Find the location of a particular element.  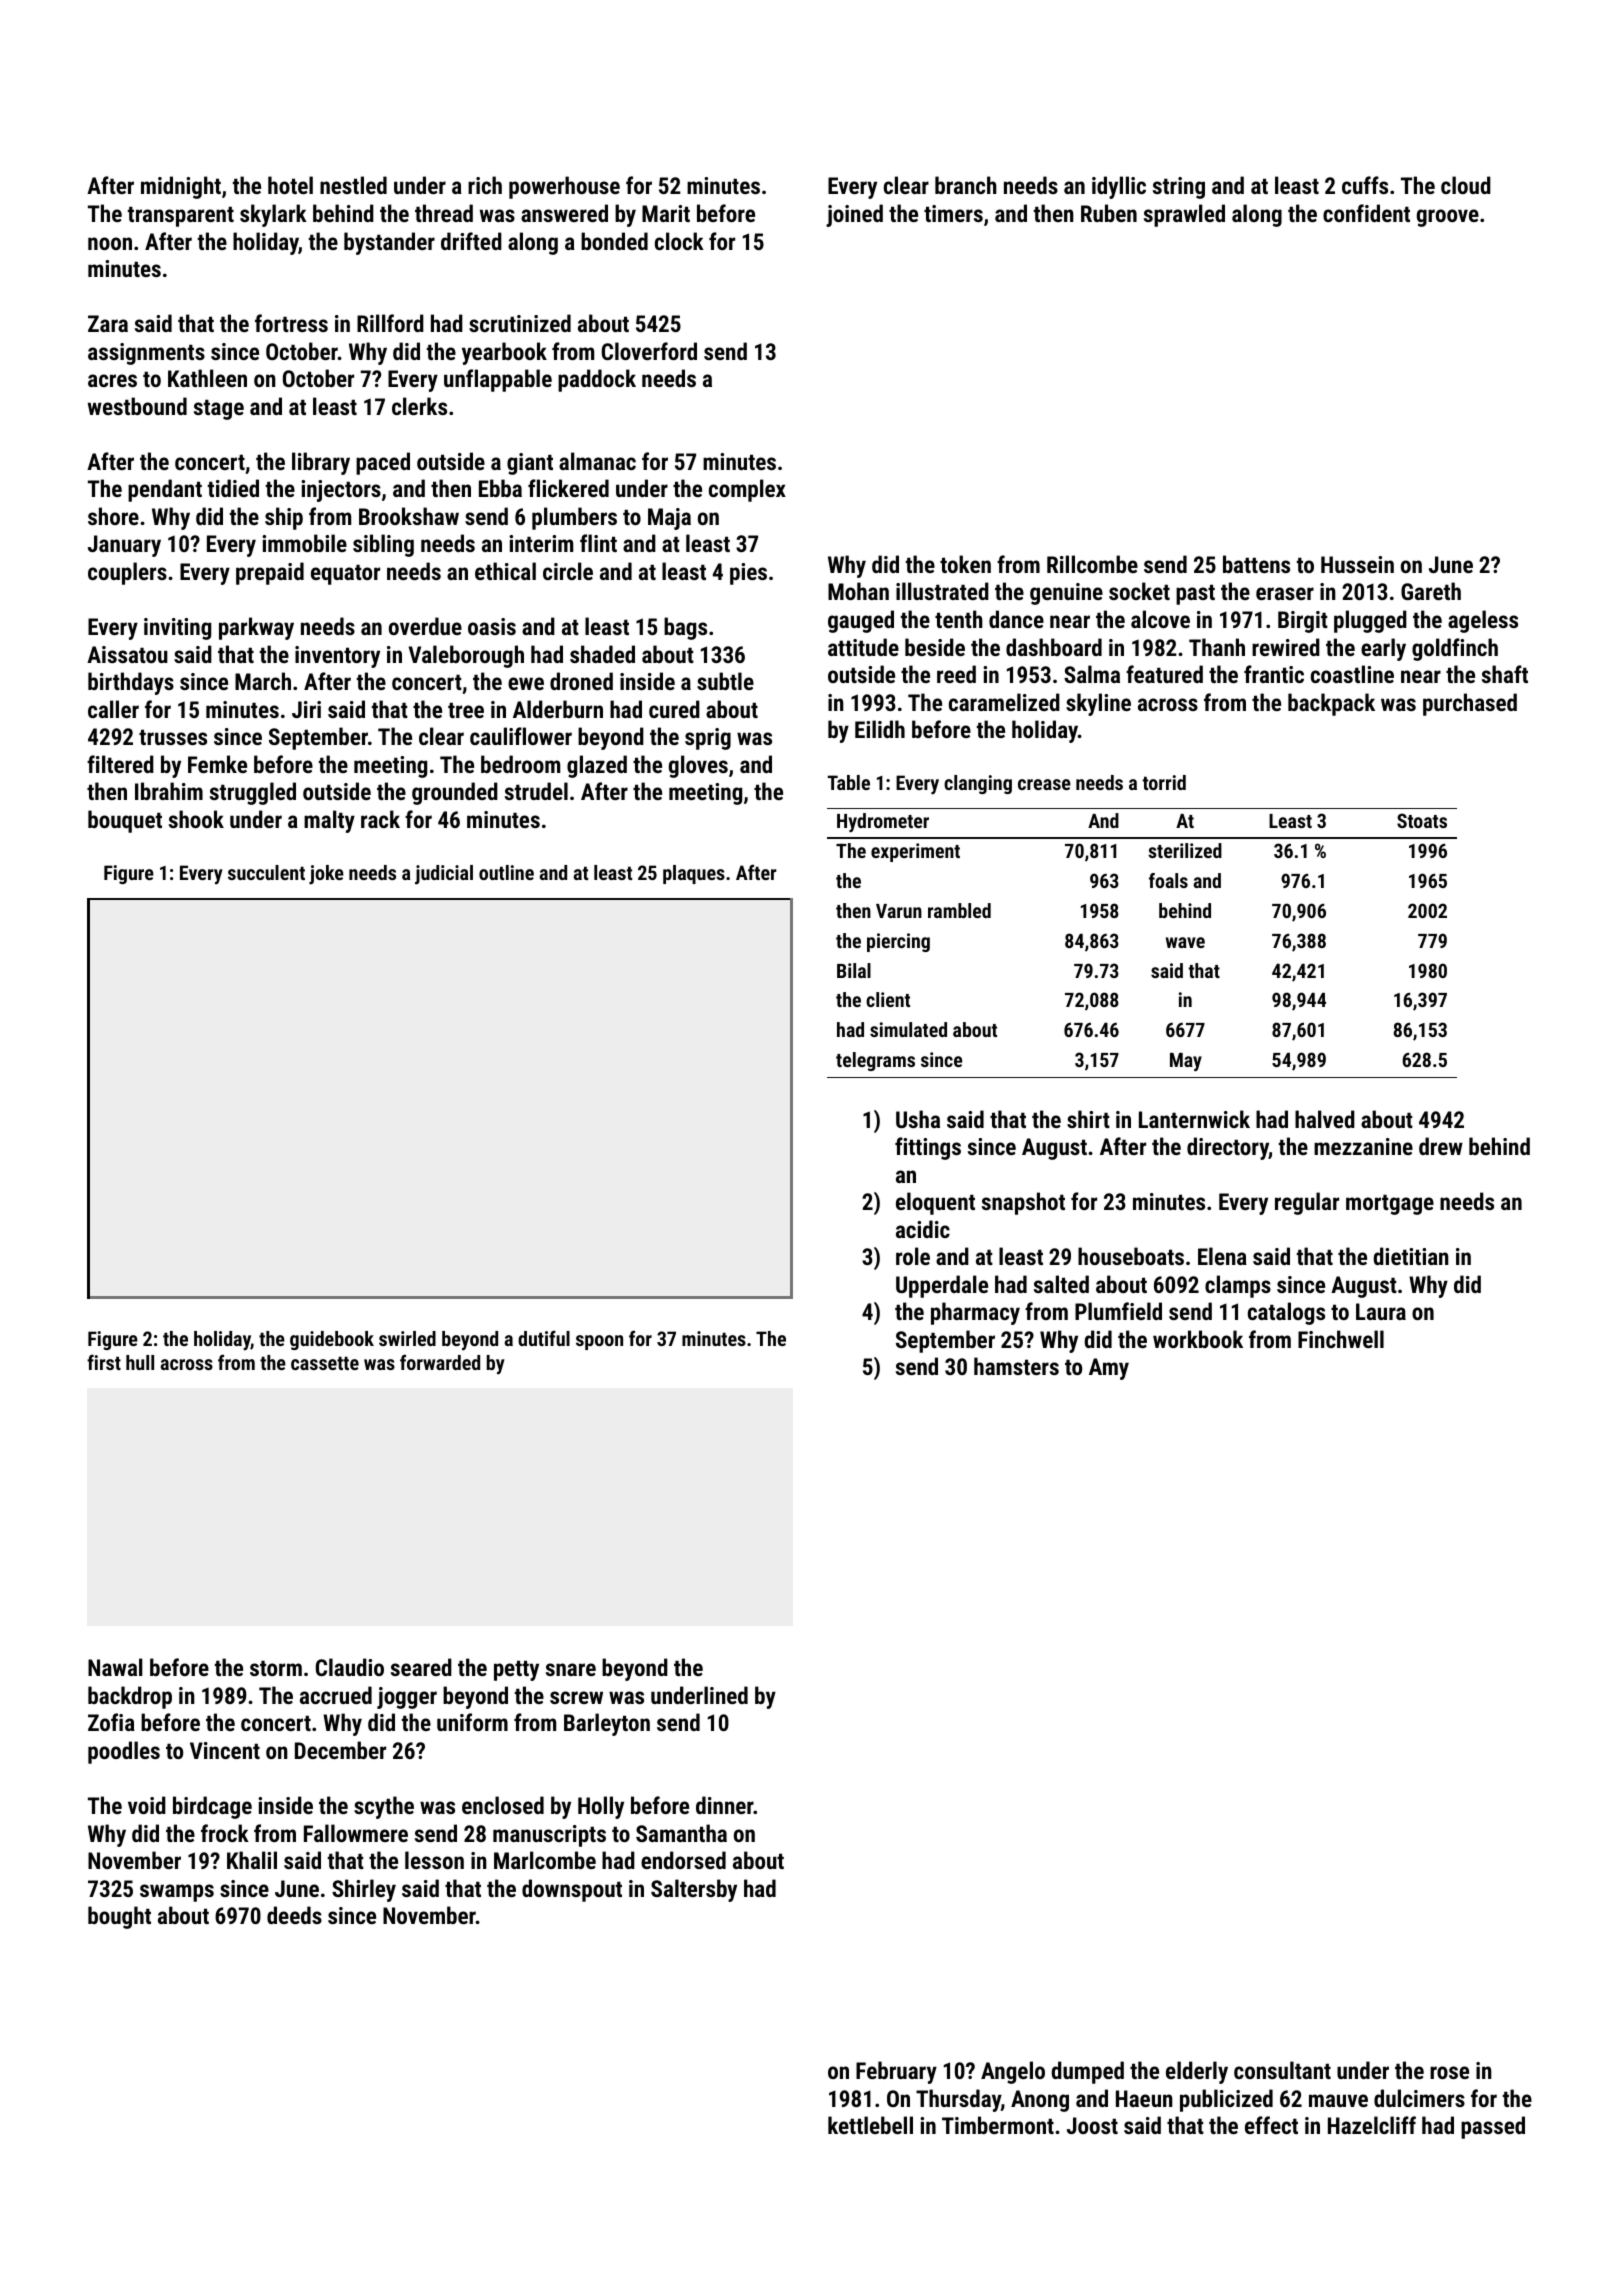

library is located at coordinates (321, 463).
